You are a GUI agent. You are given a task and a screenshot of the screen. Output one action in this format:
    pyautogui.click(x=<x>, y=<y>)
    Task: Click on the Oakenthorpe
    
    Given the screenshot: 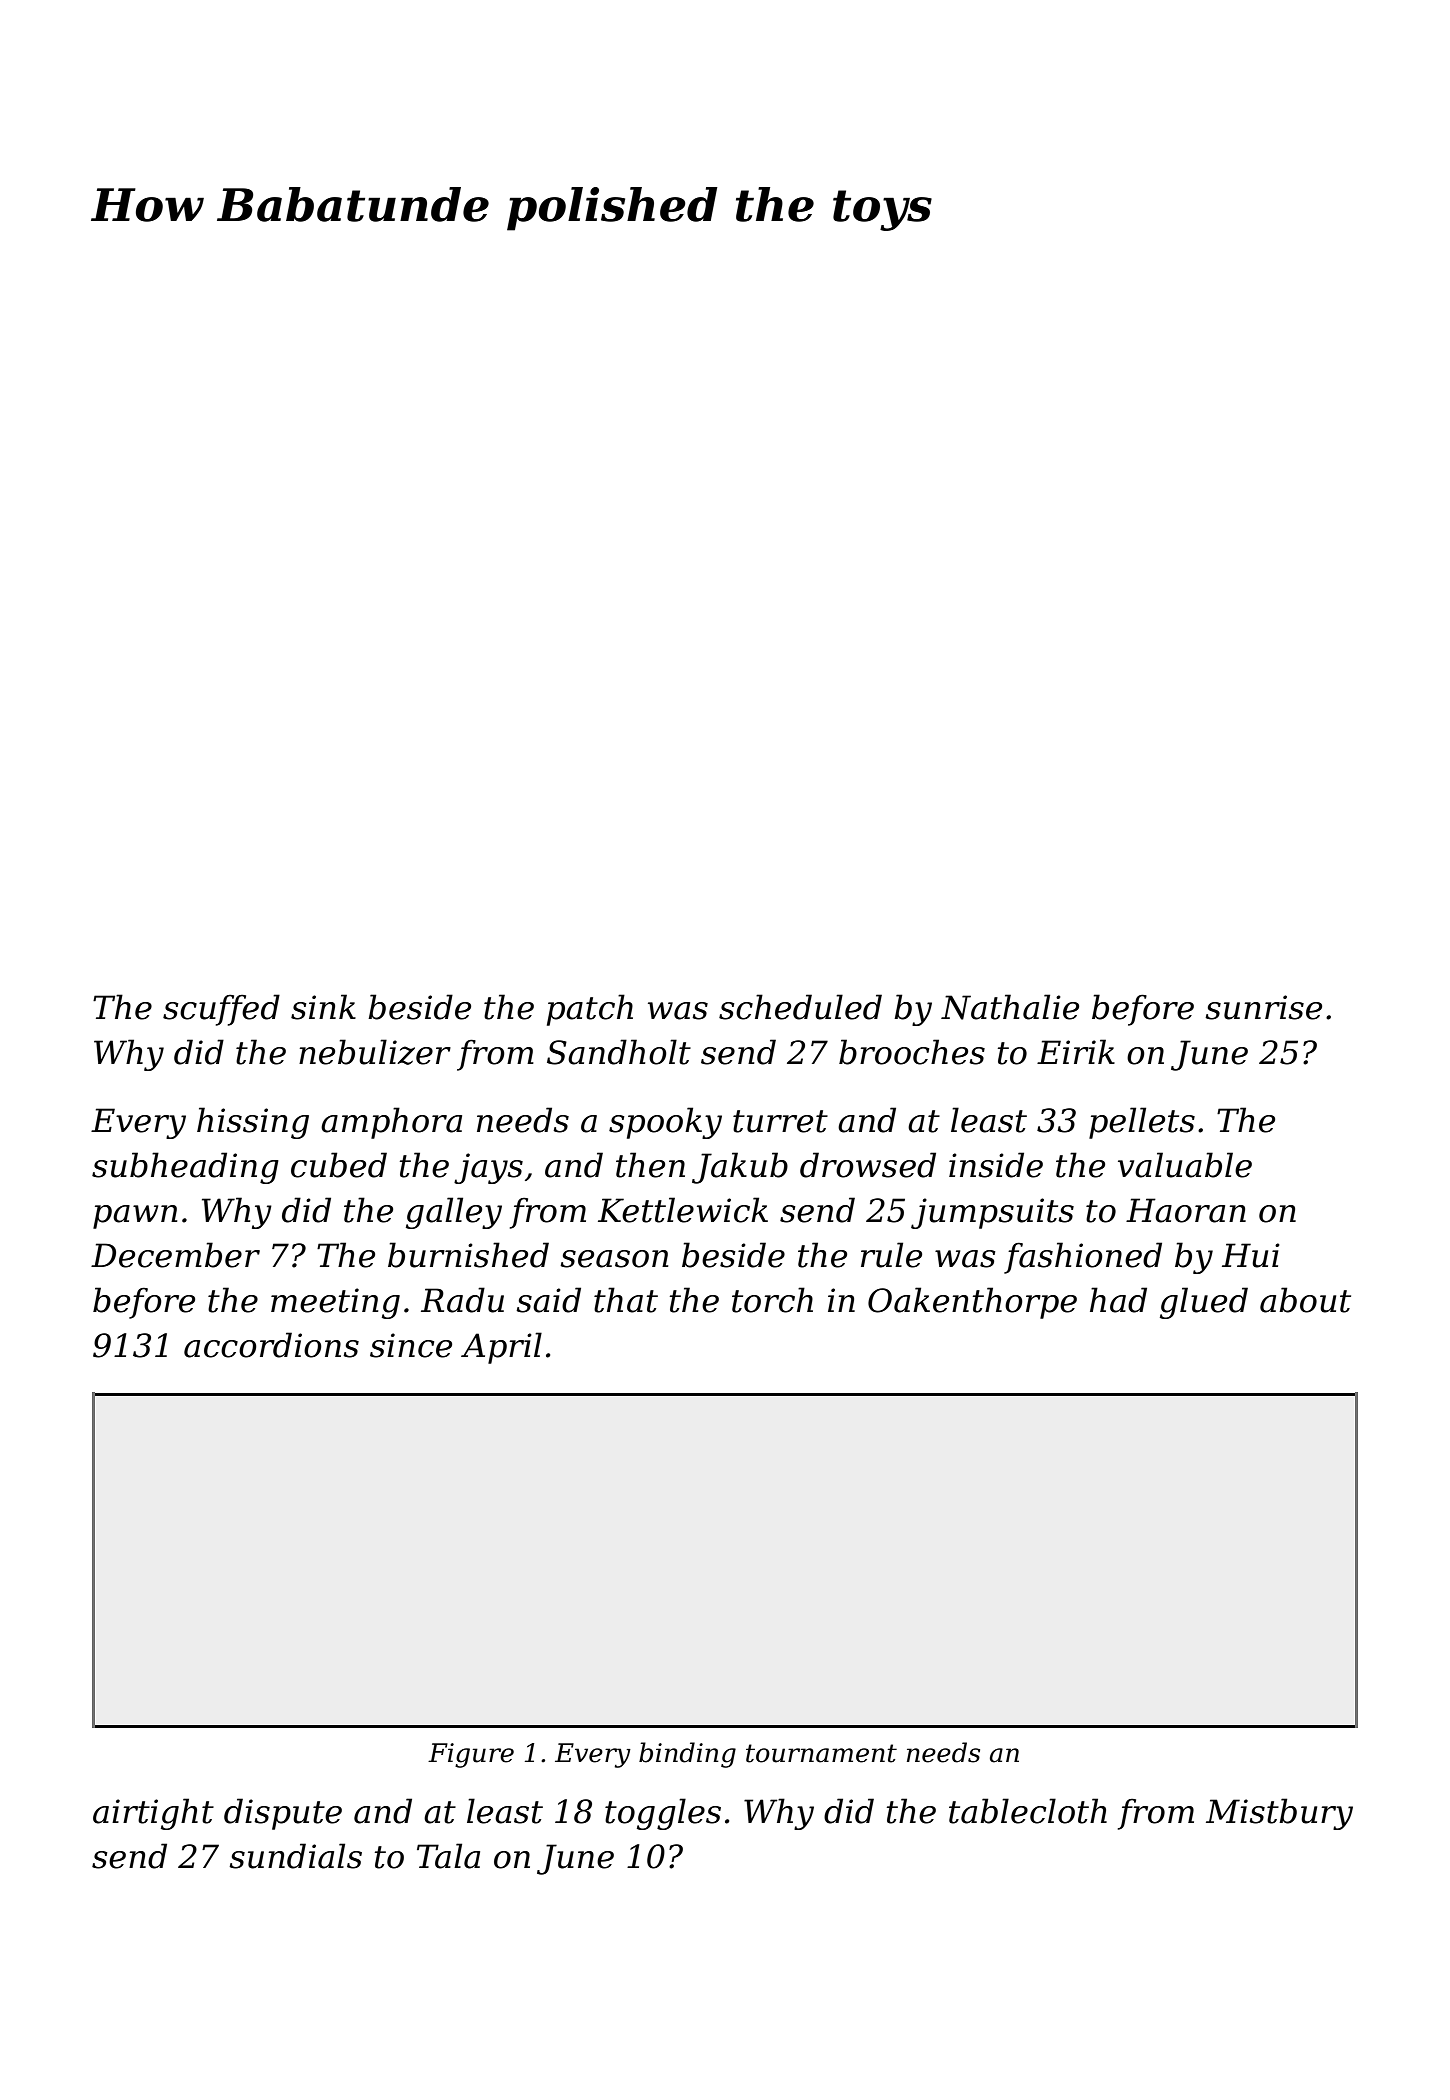 What is the action you would take?
    pyautogui.click(x=972, y=1303)
